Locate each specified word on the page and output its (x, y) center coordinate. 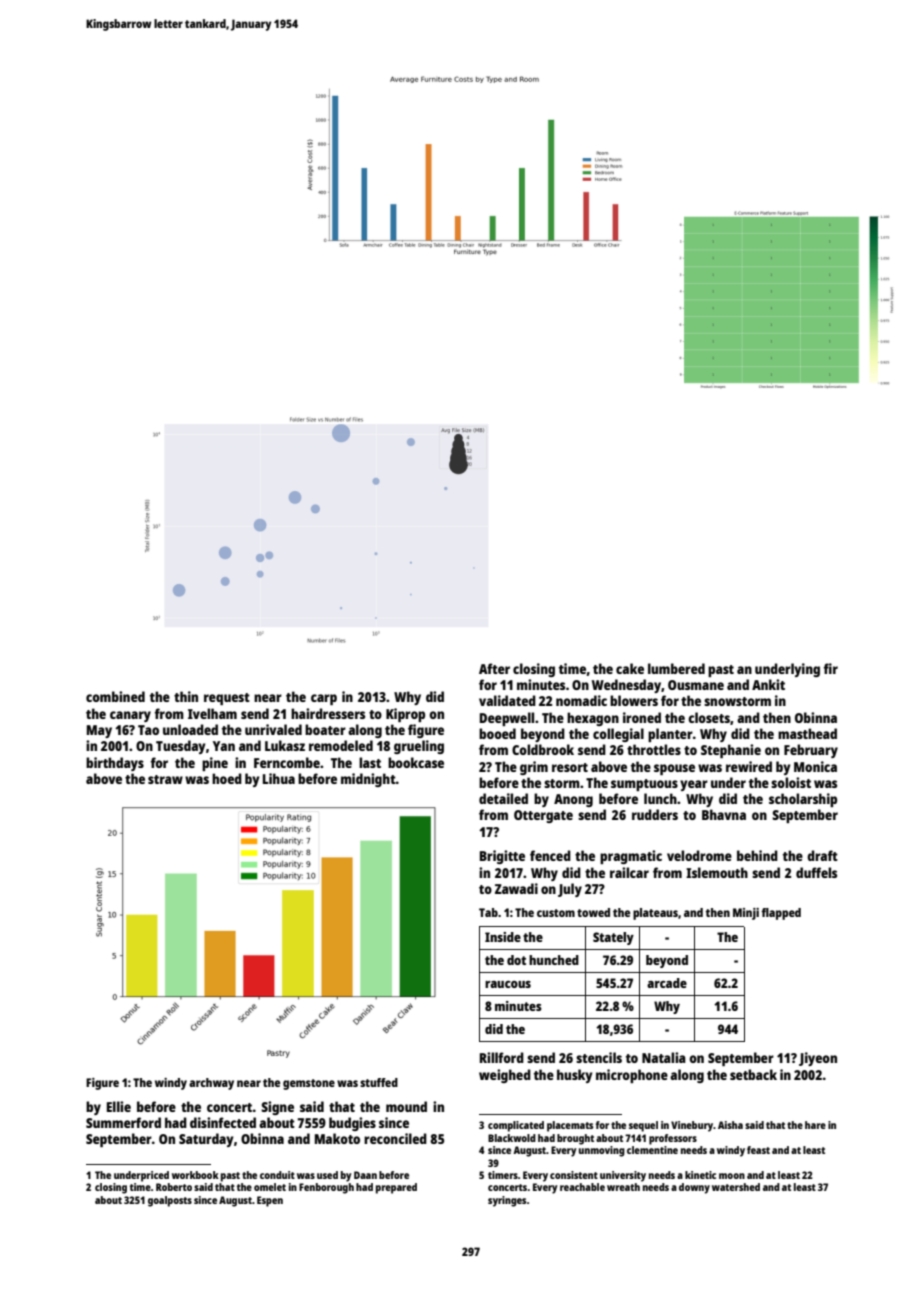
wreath (623, 1187)
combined (115, 696)
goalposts (170, 1201)
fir (831, 668)
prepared (396, 1188)
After (494, 668)
